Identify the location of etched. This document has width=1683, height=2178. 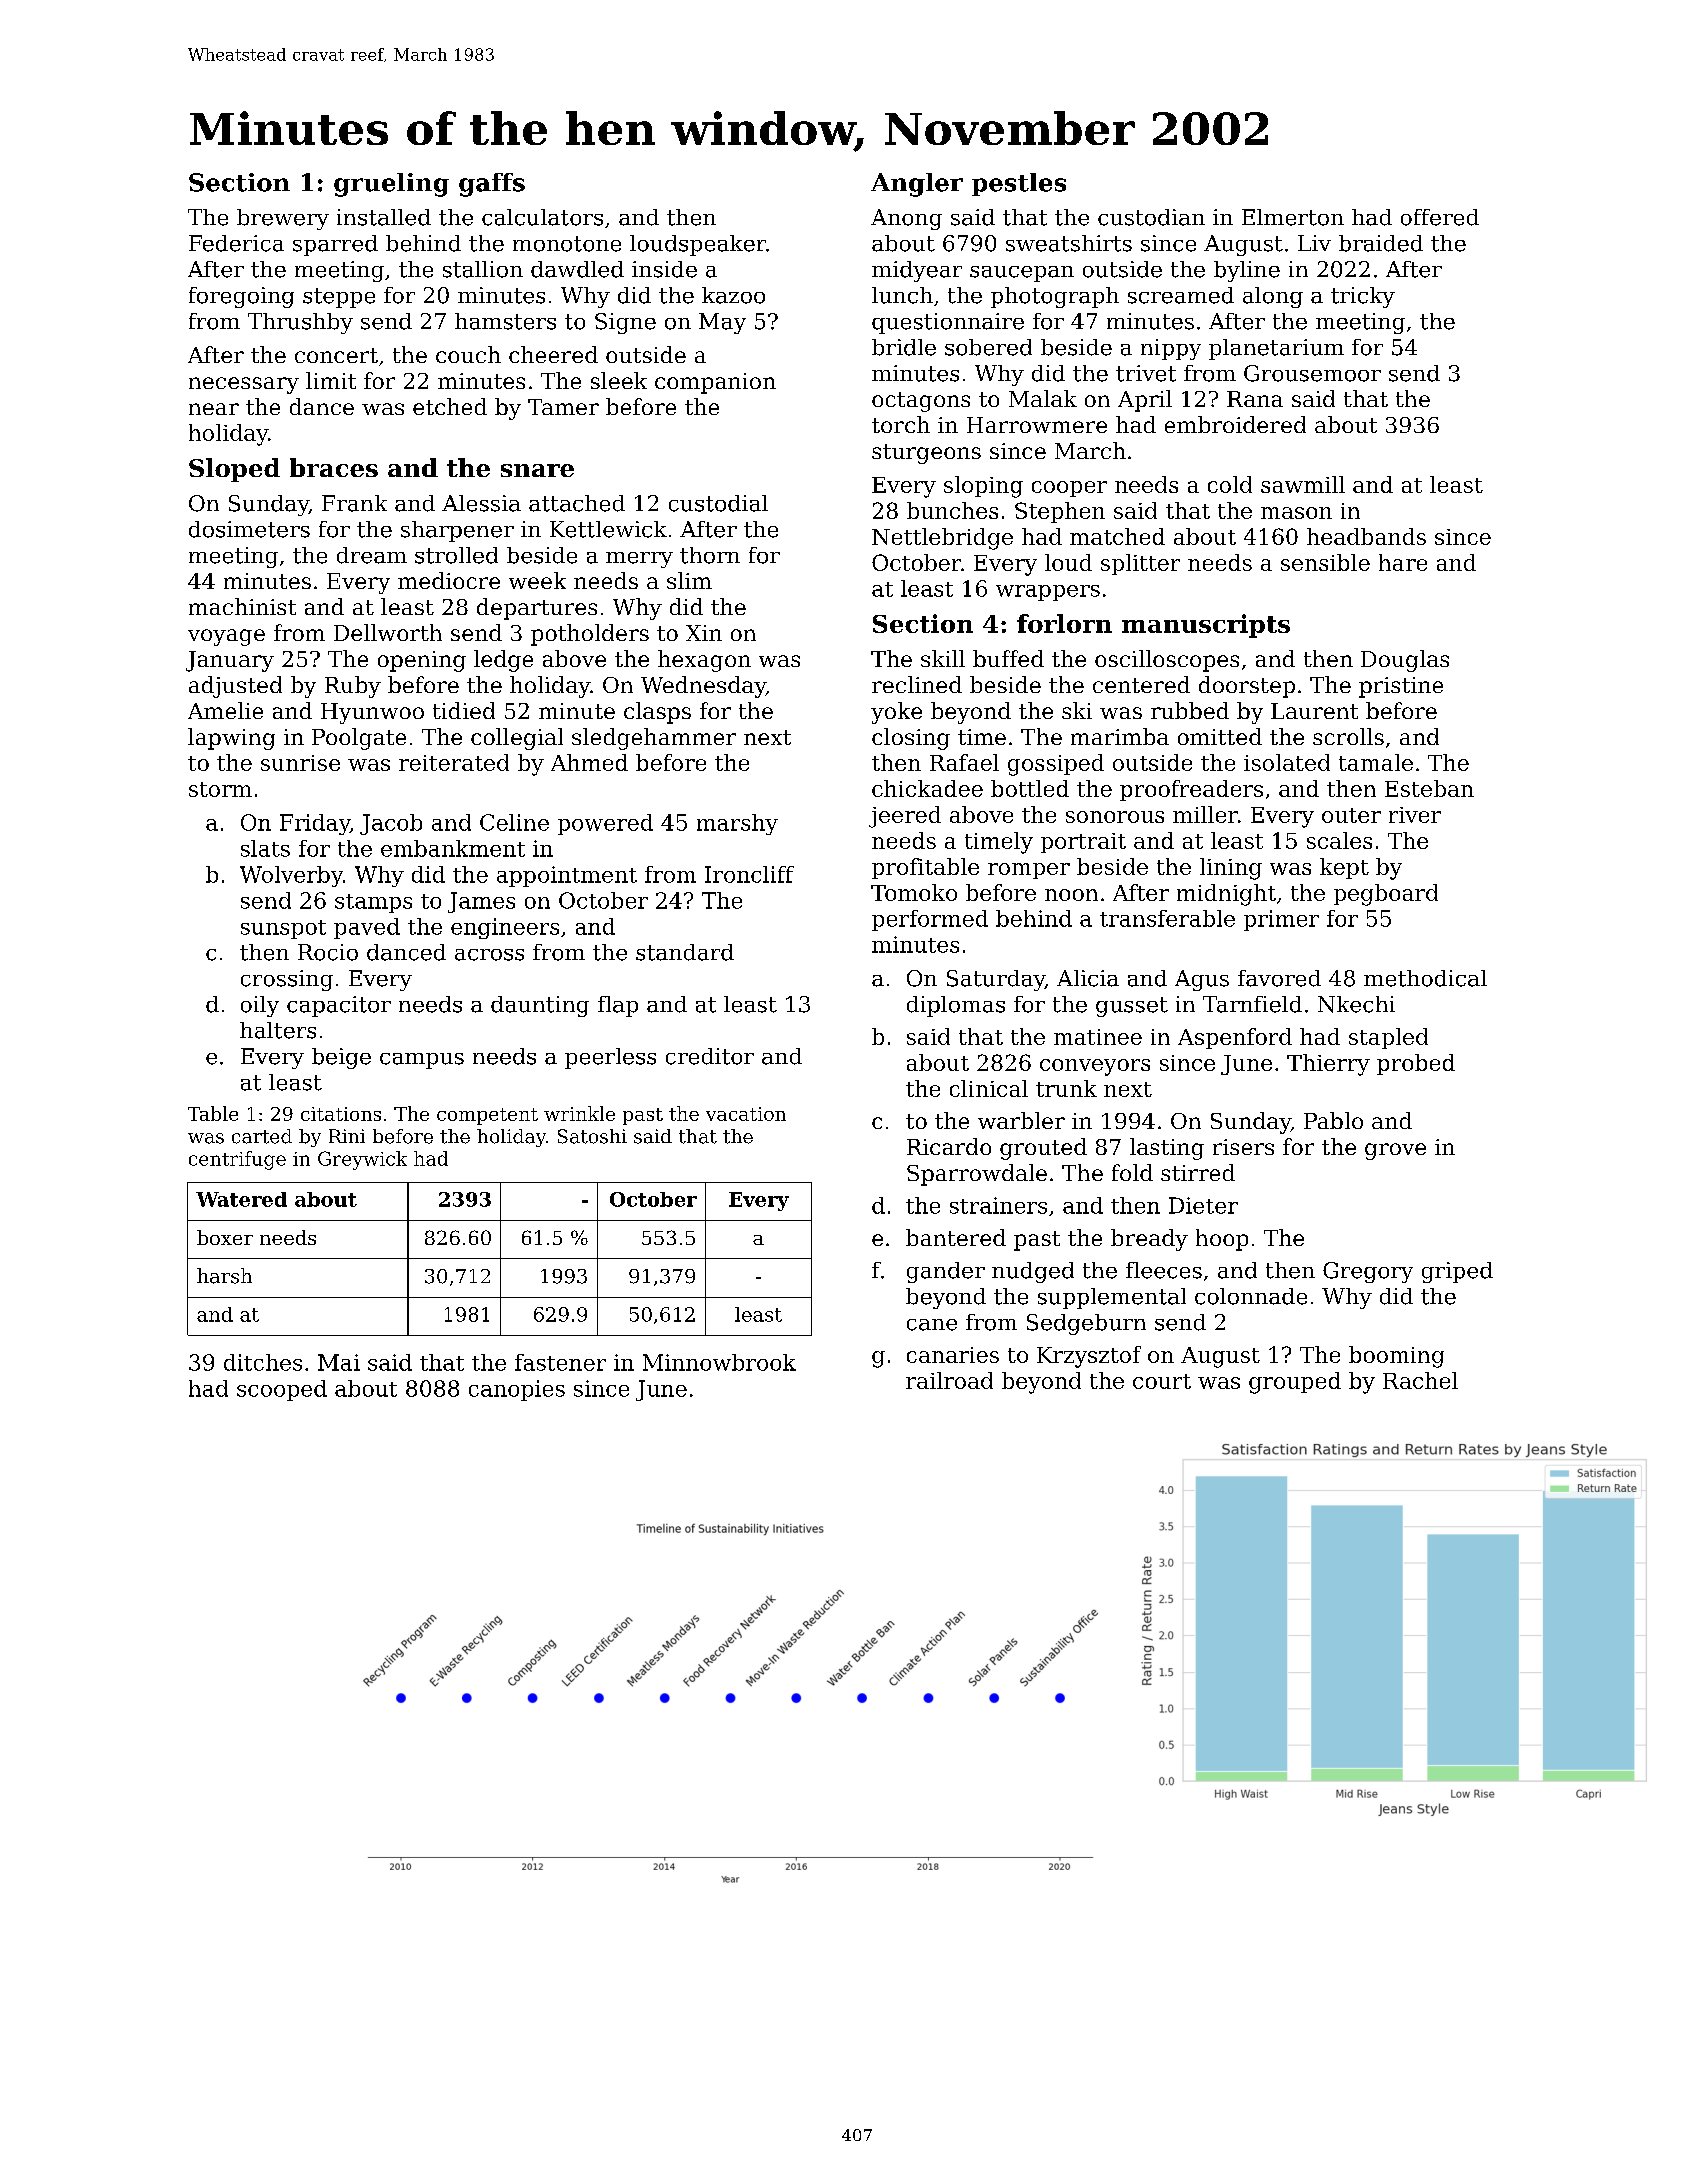
(450, 406).
